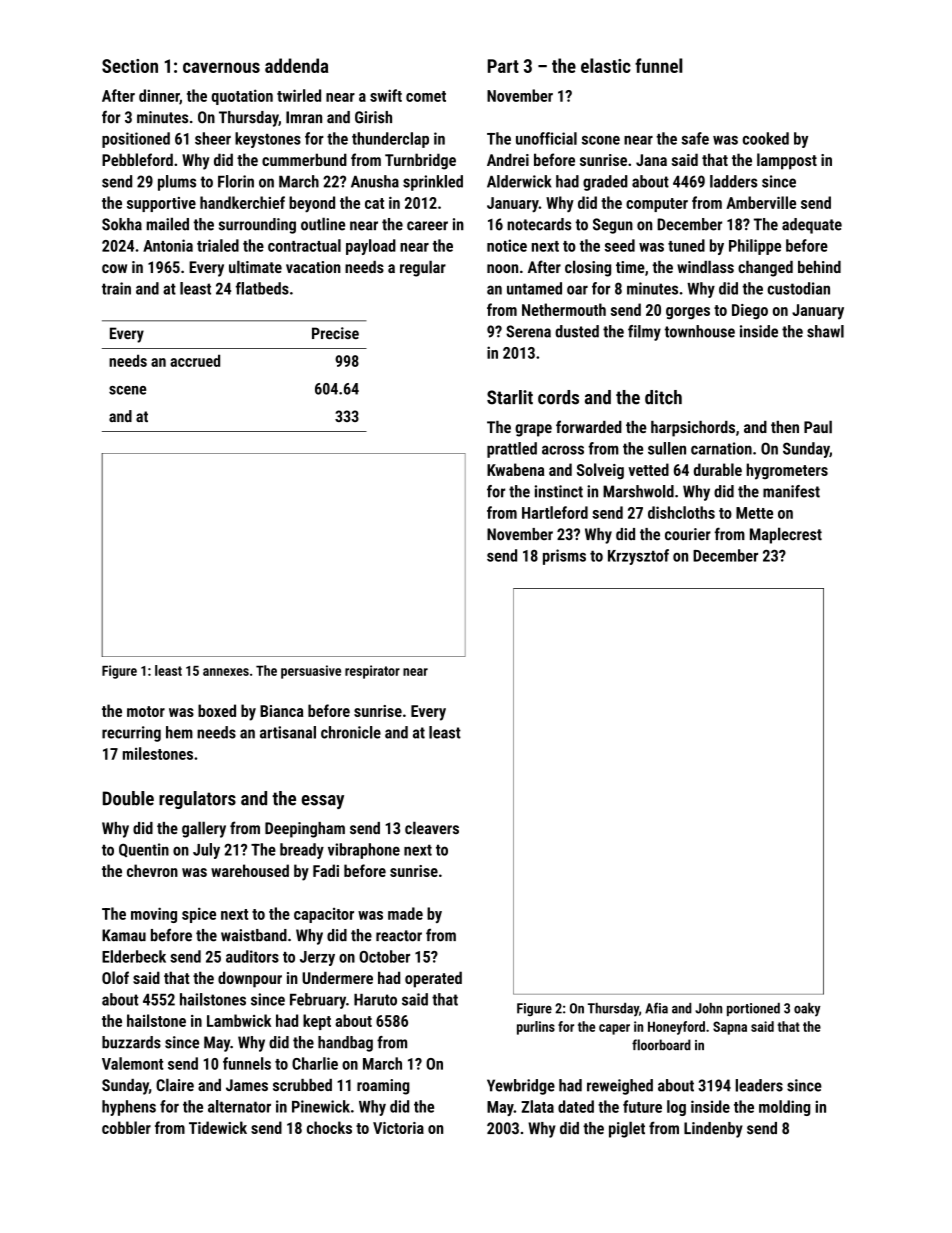 This image has height=1233, width=952. What do you see at coordinates (405, 913) in the image?
I see `made` at bounding box center [405, 913].
